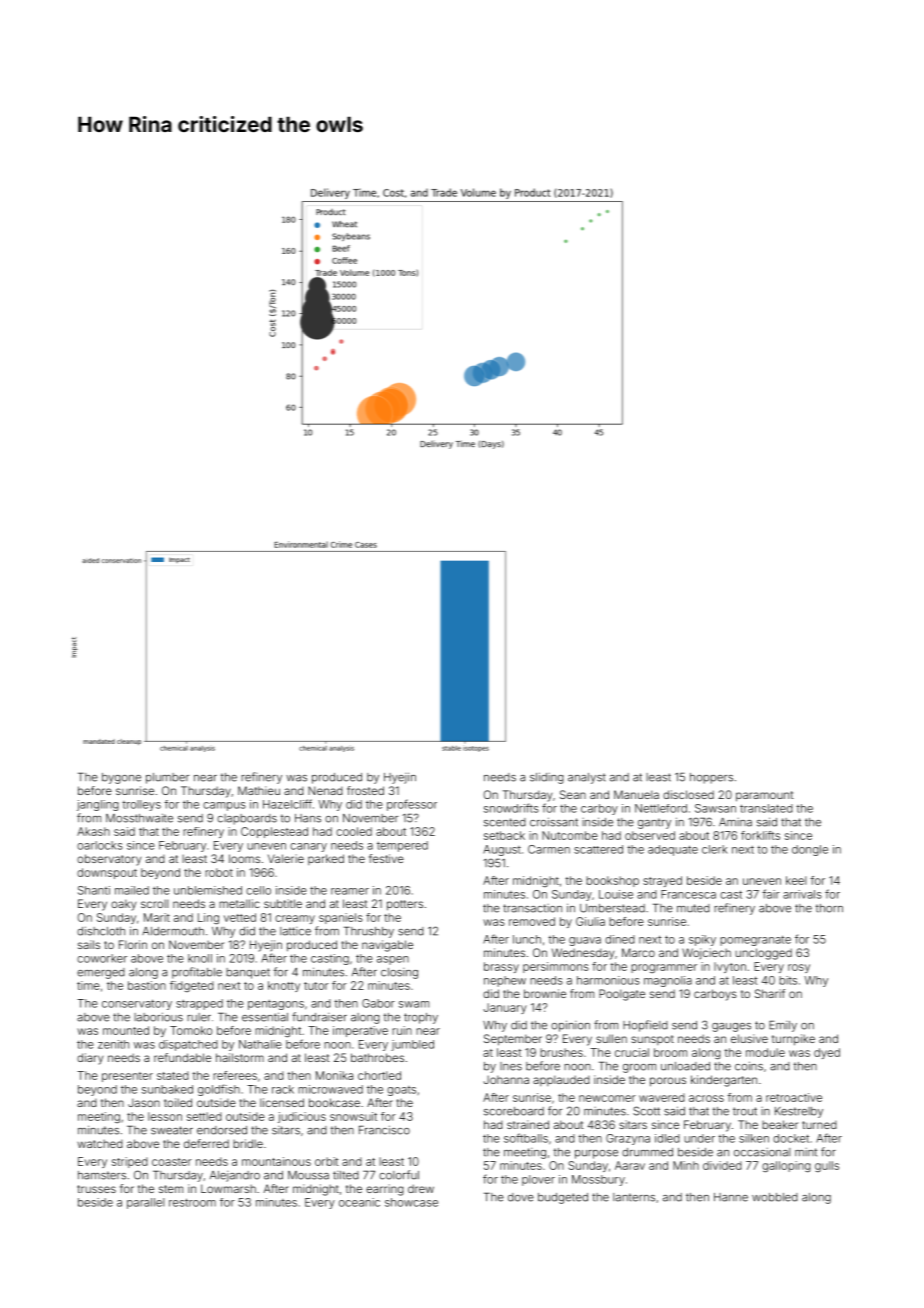 This image has width=924, height=1308. I want to click on reamer, so click(350, 891).
